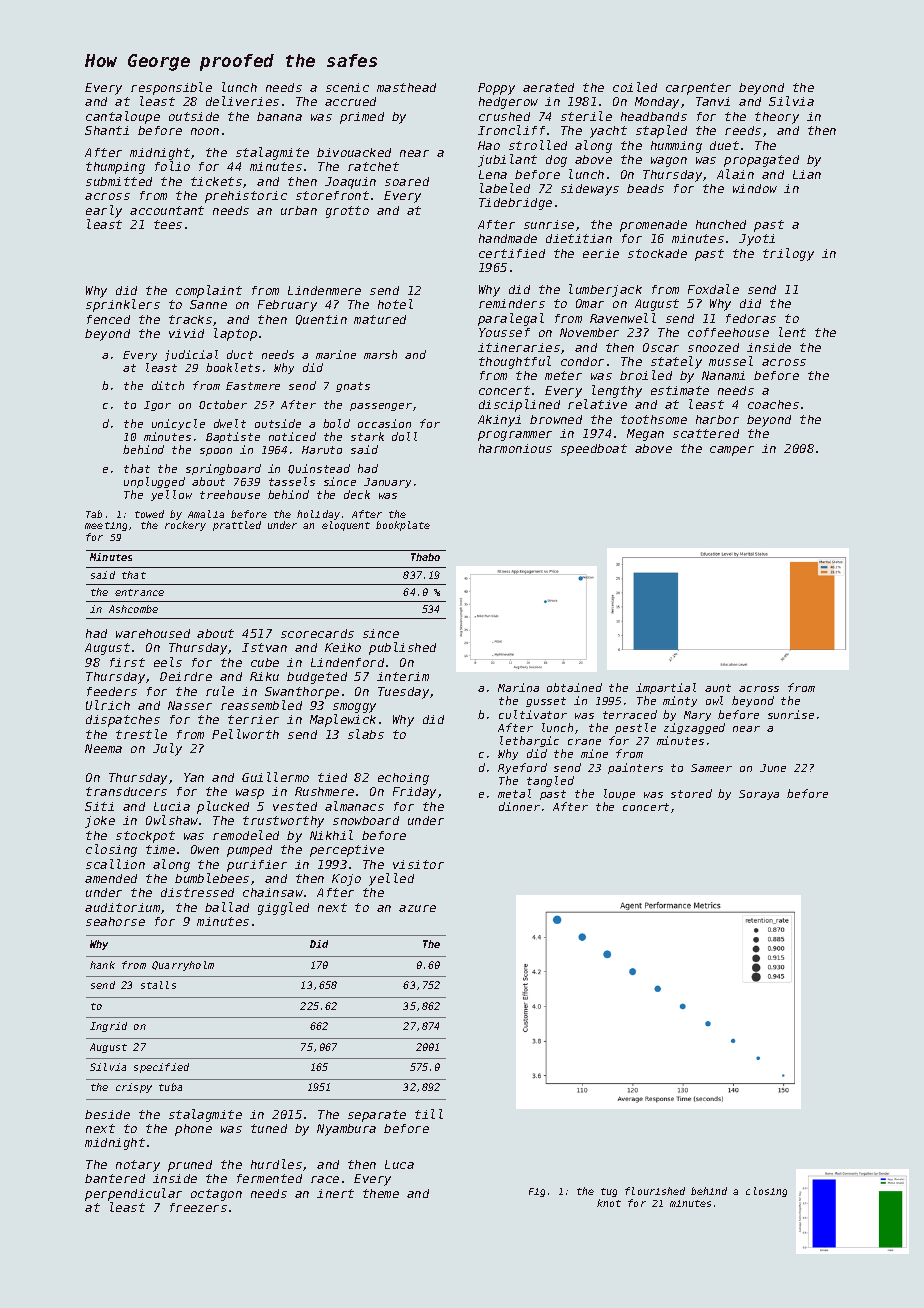 This image has width=924, height=1308. Describe the element at coordinates (807, 174) in the image. I see `Lian` at that location.
